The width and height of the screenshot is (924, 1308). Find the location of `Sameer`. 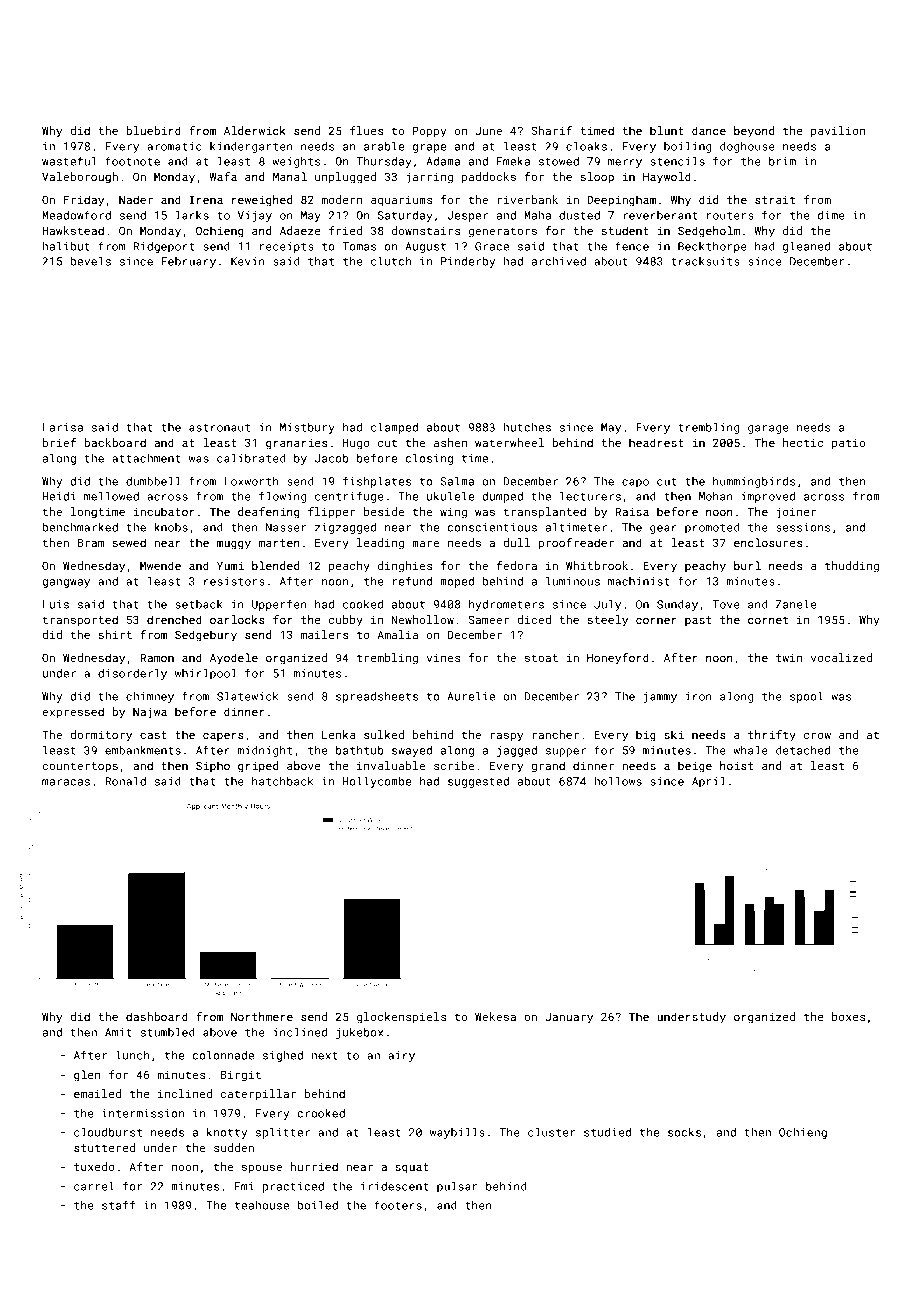

Sameer is located at coordinates (489, 619).
